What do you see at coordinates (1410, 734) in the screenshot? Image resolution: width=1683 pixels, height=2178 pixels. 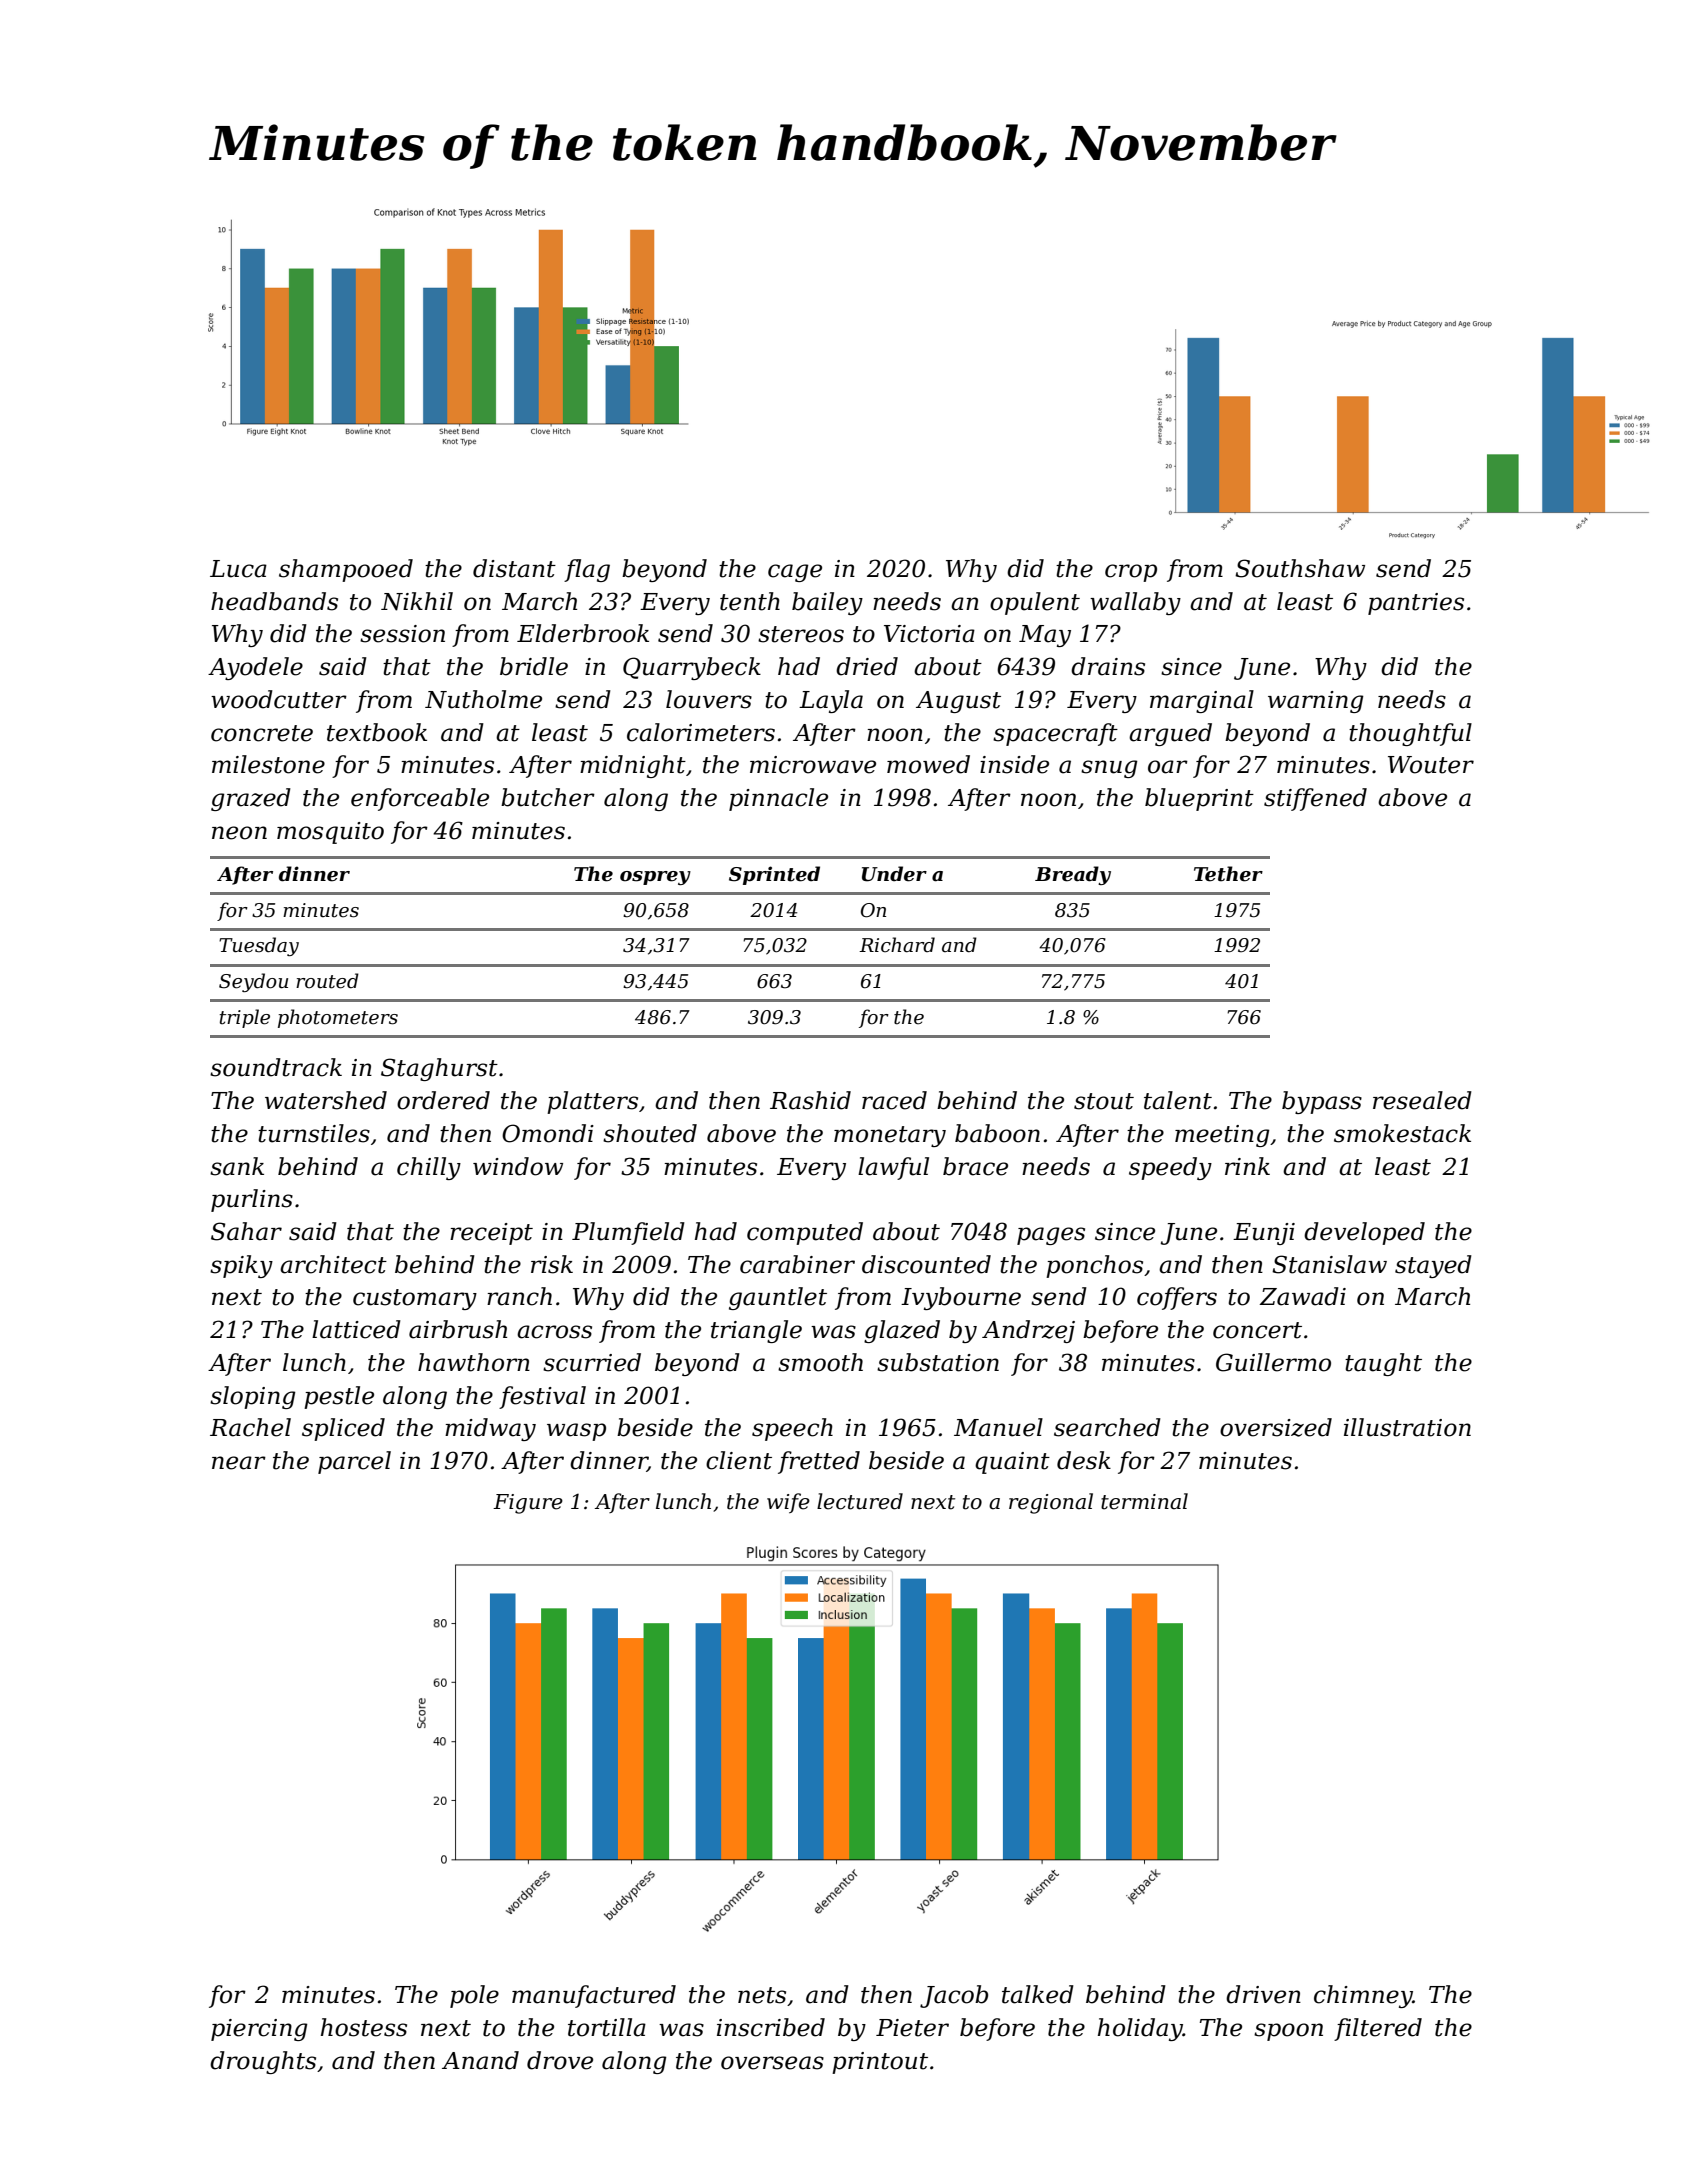 I see `thoughtful` at bounding box center [1410, 734].
